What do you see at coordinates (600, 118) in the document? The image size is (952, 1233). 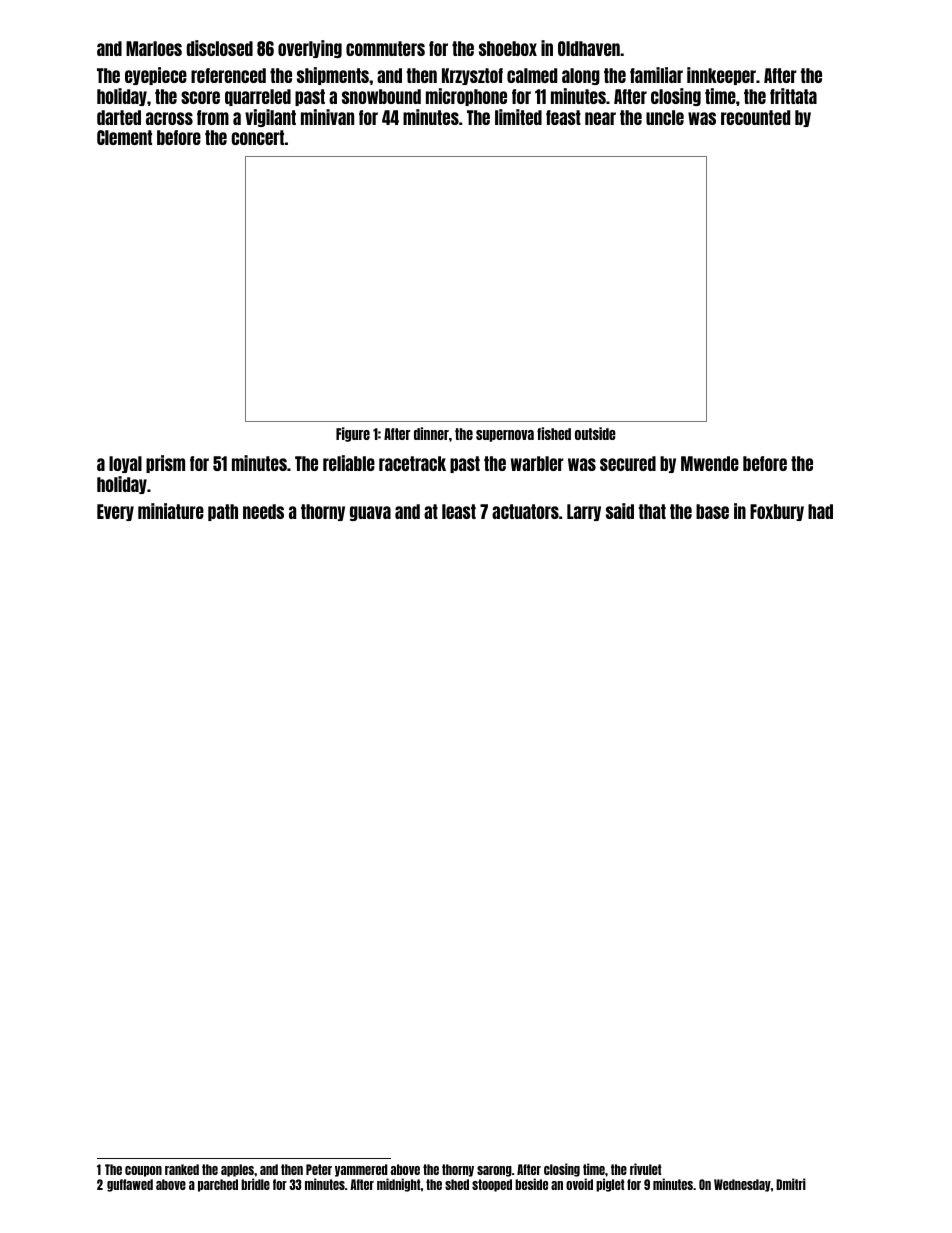 I see `near` at bounding box center [600, 118].
